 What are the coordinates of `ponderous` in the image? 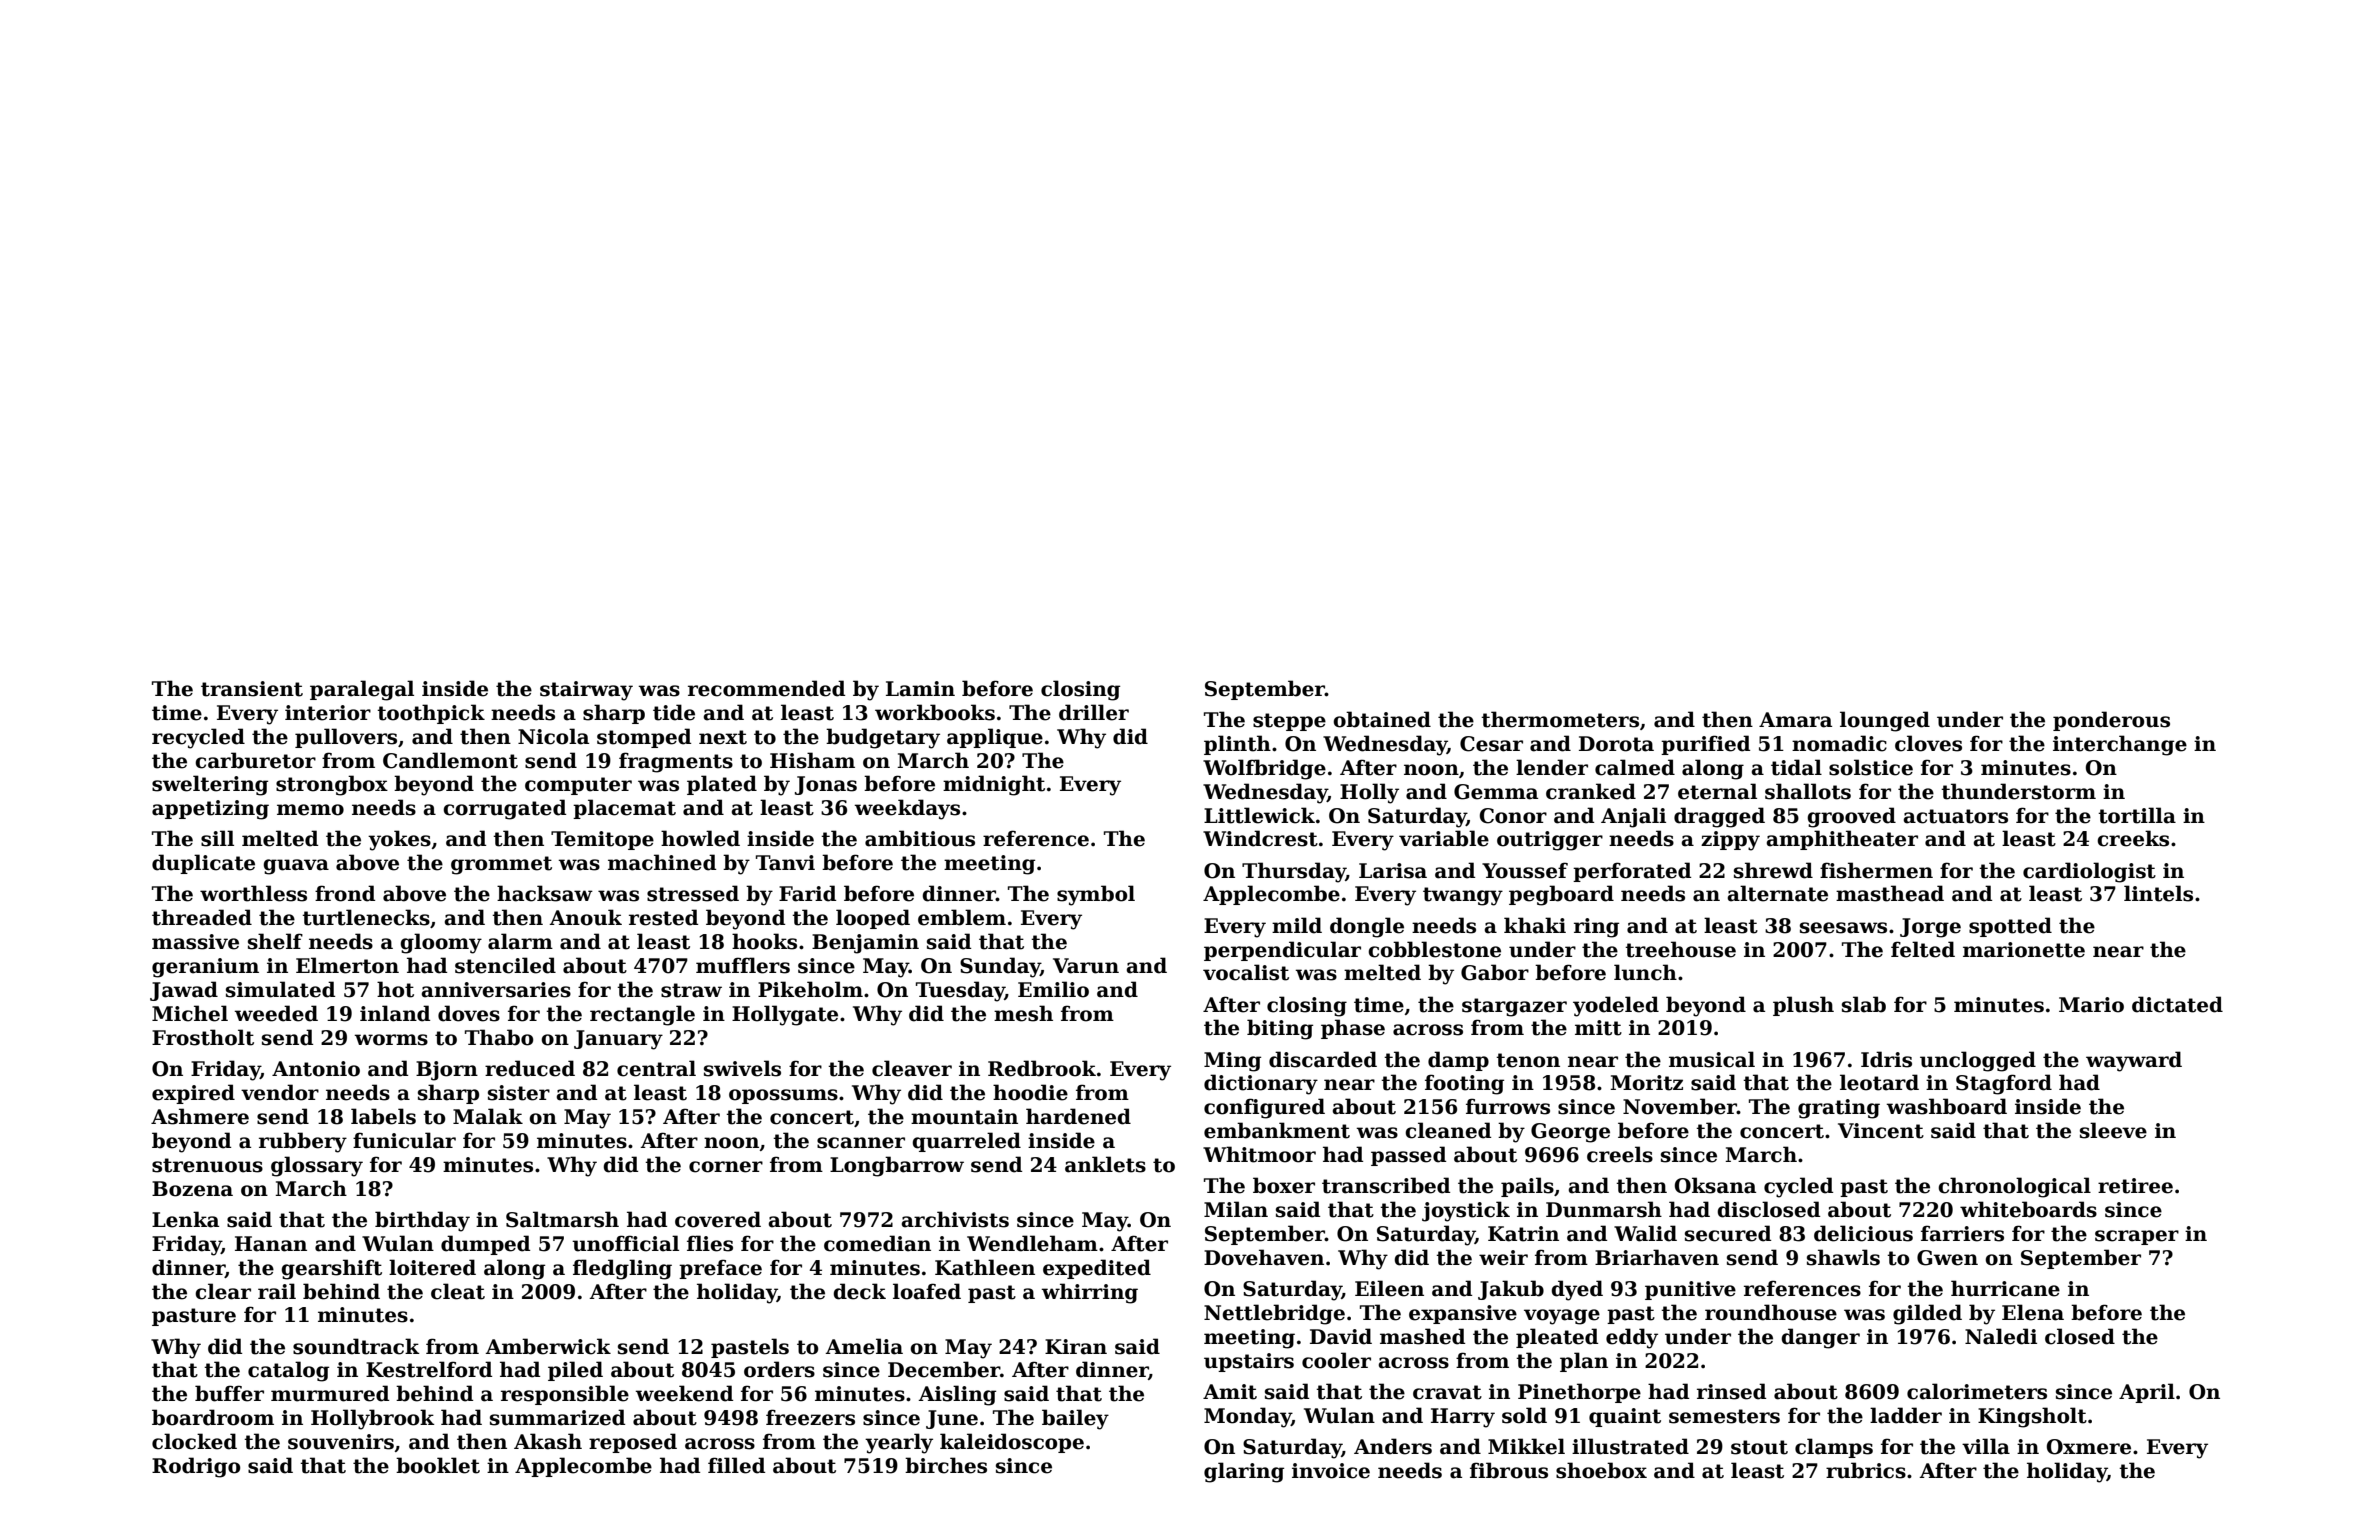 It's located at (2111, 721).
